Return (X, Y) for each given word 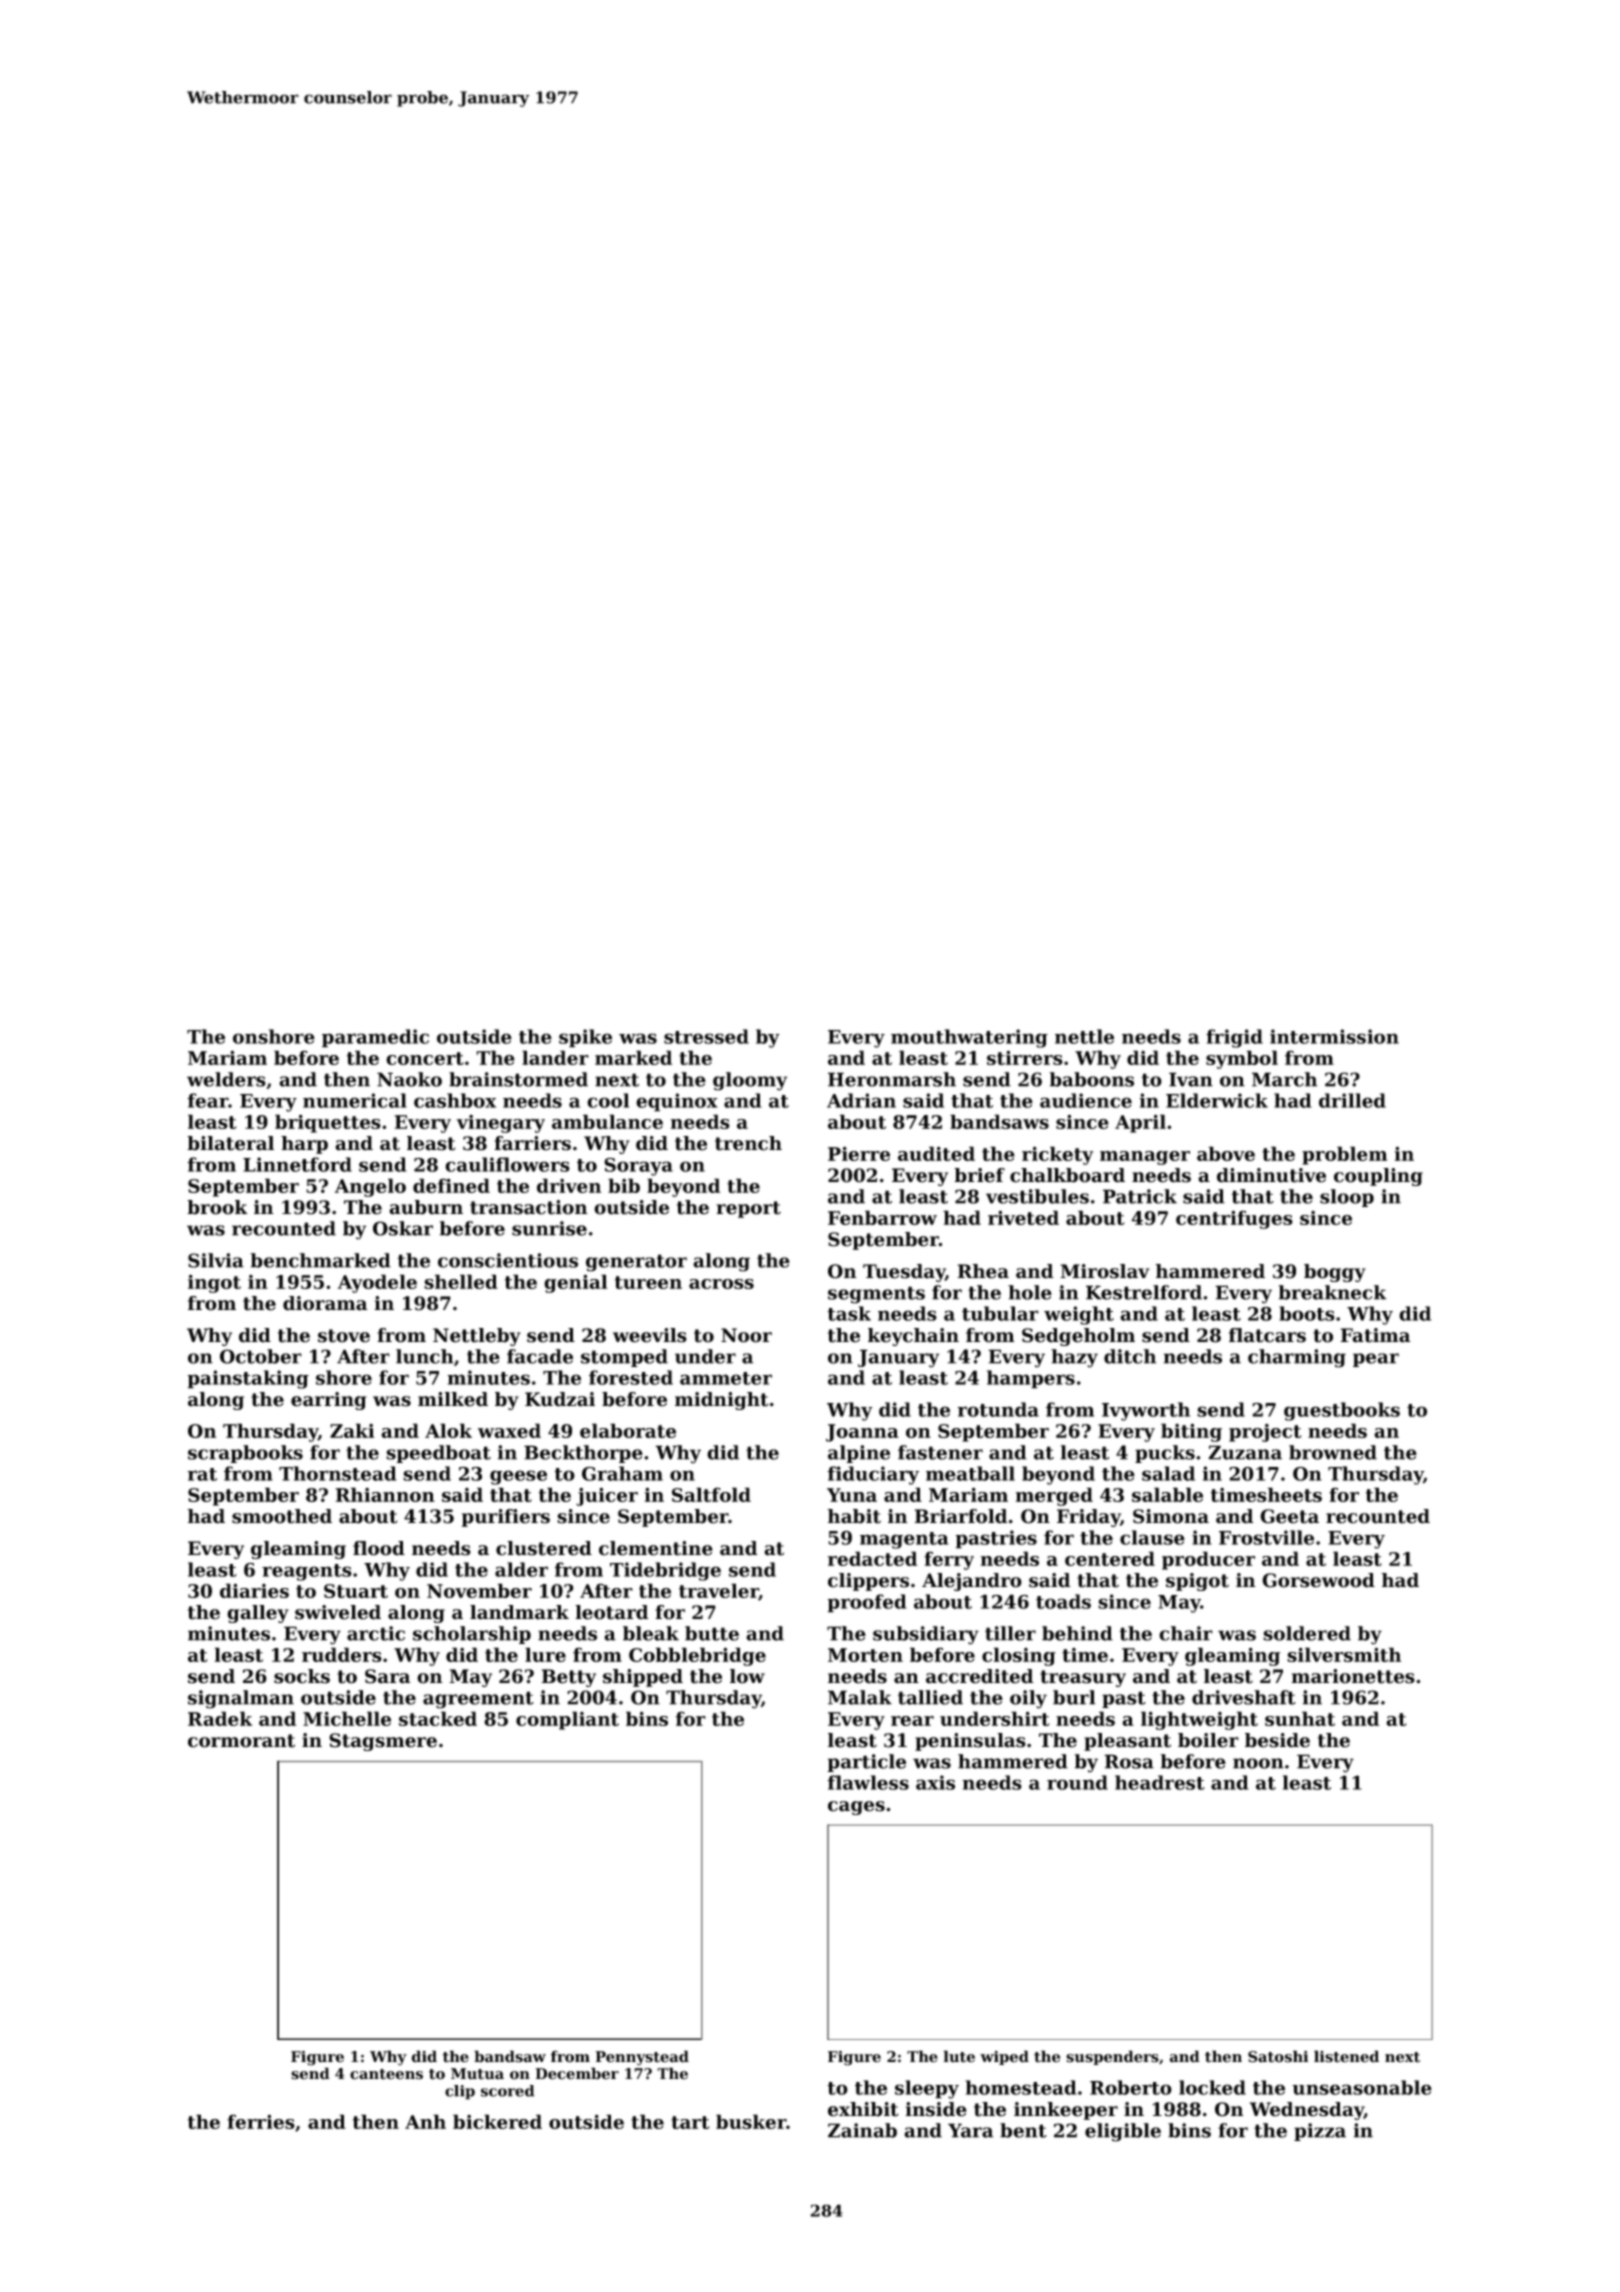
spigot (1197, 1582)
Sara (388, 1676)
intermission (1334, 1036)
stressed (706, 1036)
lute (959, 2056)
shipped (643, 1678)
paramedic (375, 1038)
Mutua (477, 2074)
